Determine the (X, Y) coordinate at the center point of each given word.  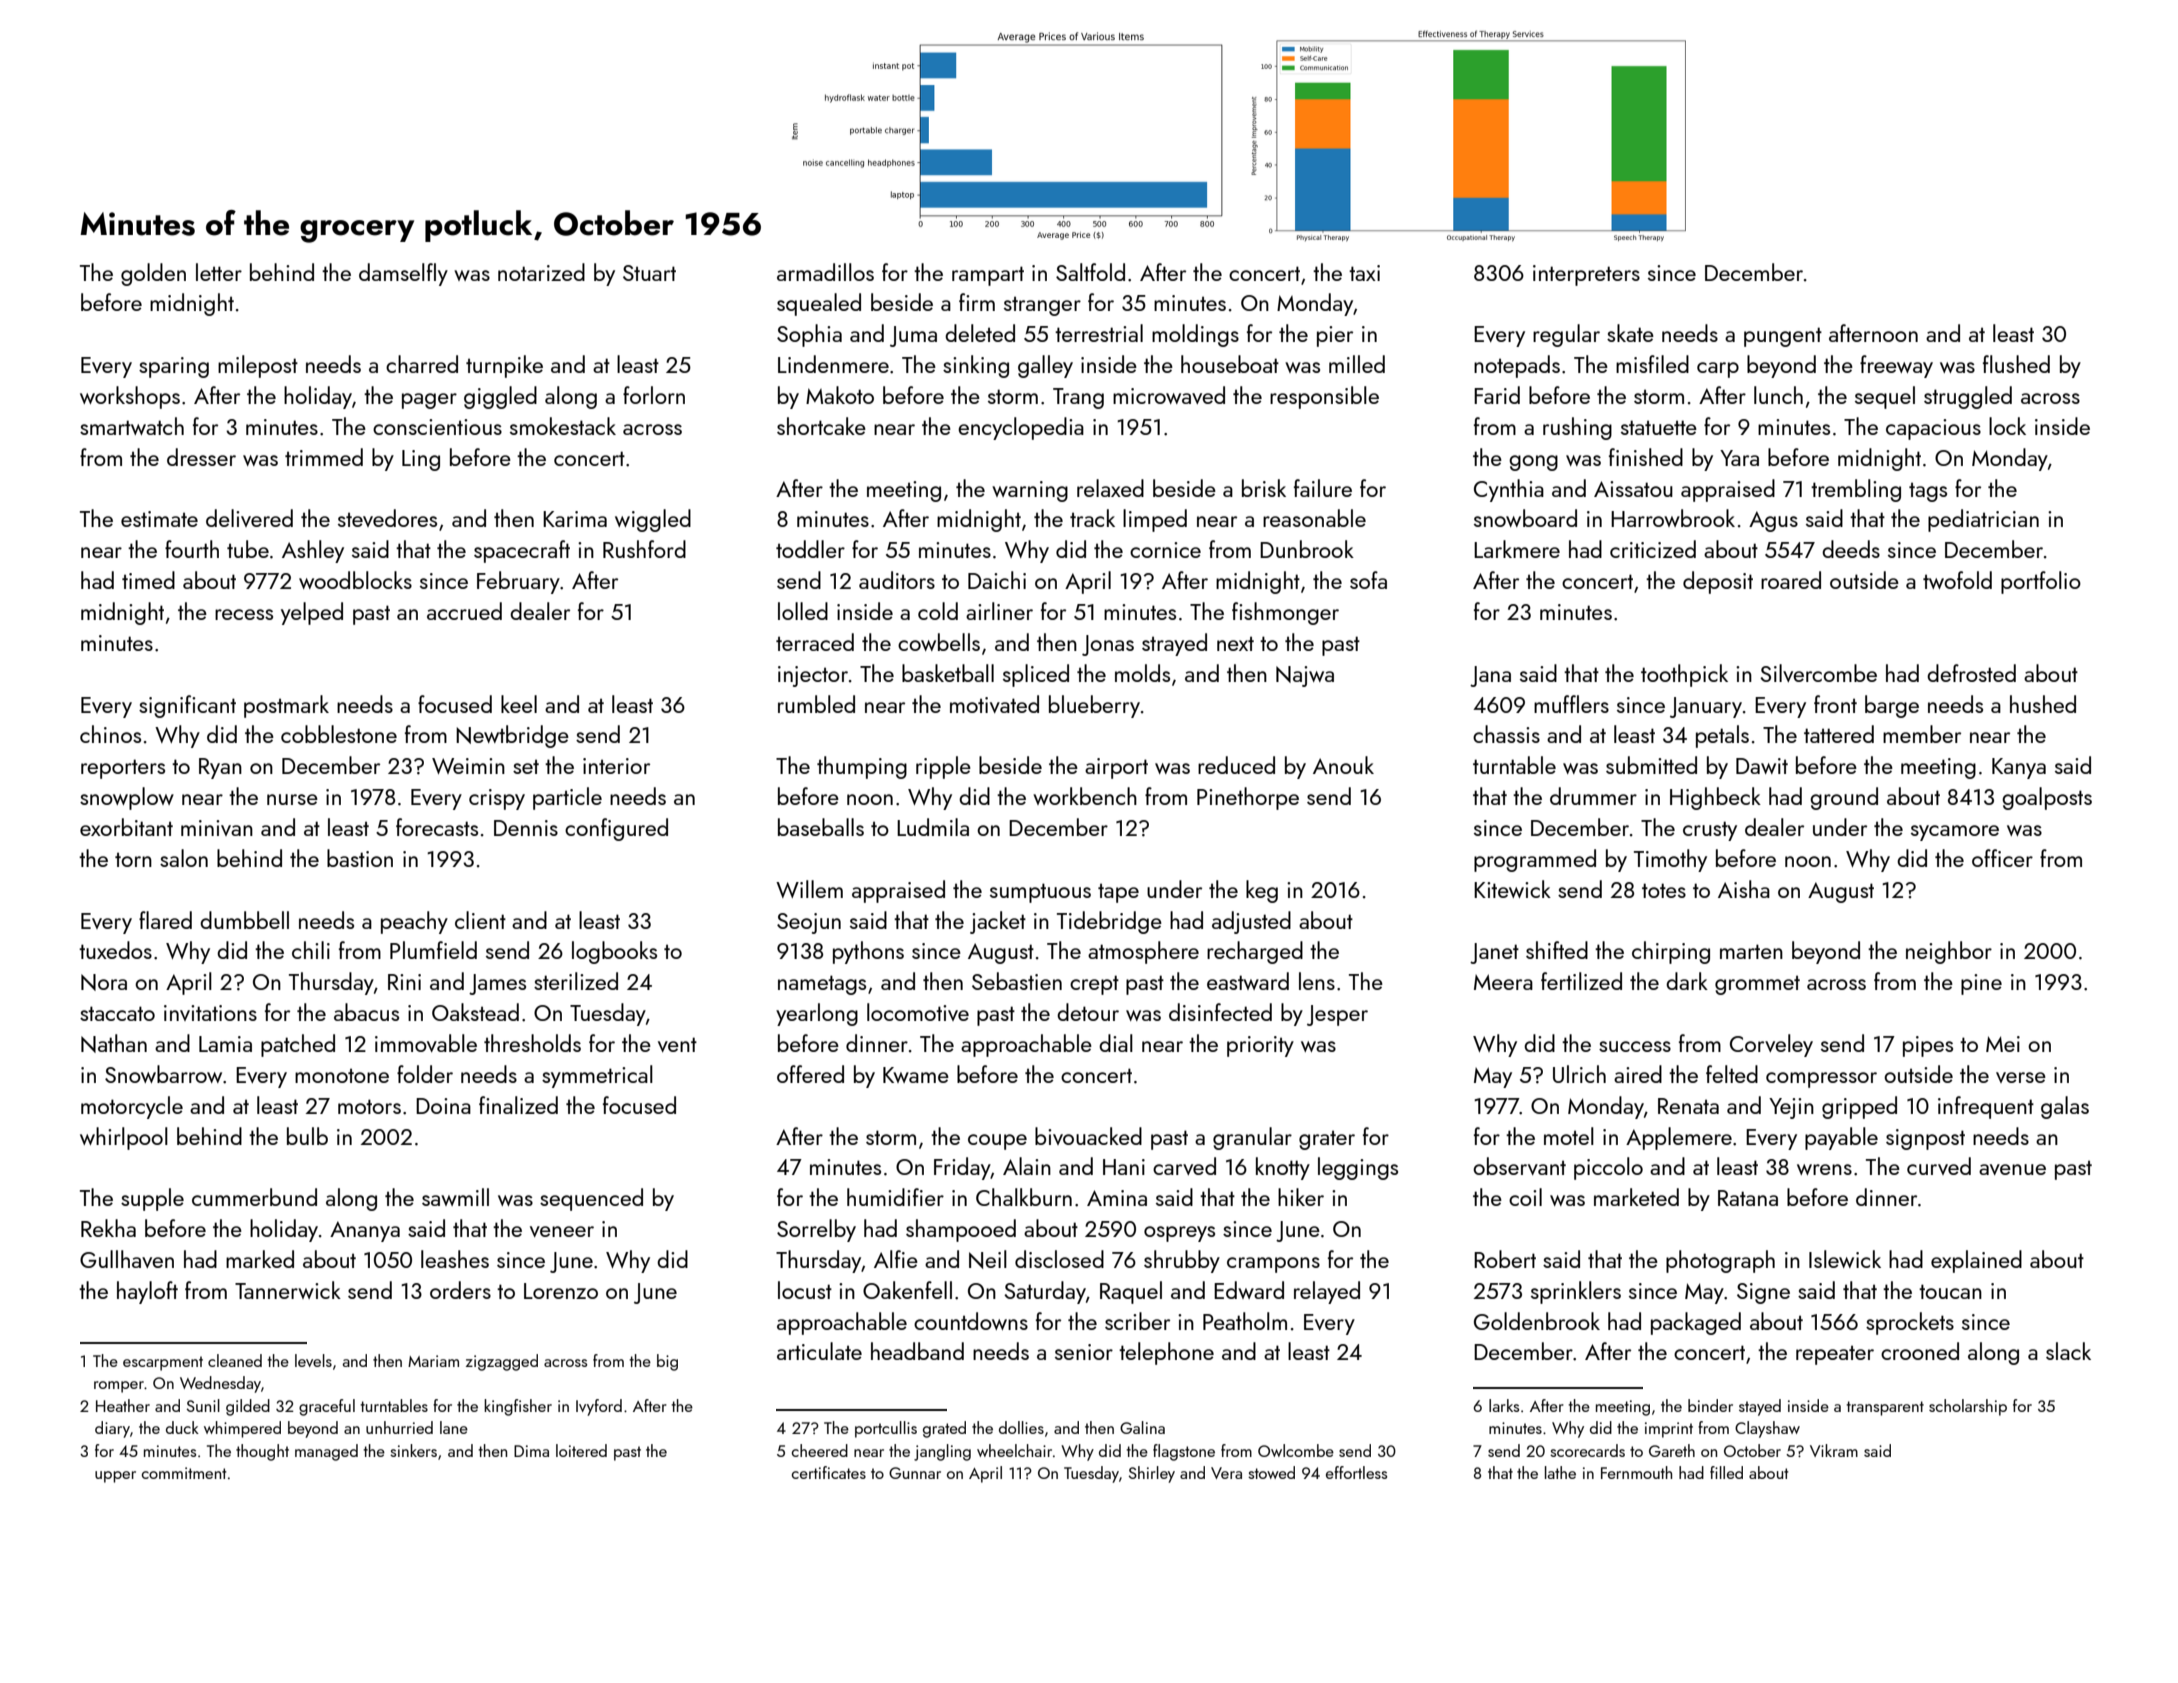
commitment (184, 1473)
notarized (541, 272)
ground (1844, 798)
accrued (464, 611)
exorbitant (126, 827)
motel (1569, 1136)
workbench (1085, 796)
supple (152, 1199)
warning (1030, 491)
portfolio (2041, 582)
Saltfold (1090, 272)
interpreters (1586, 275)
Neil (988, 1259)
